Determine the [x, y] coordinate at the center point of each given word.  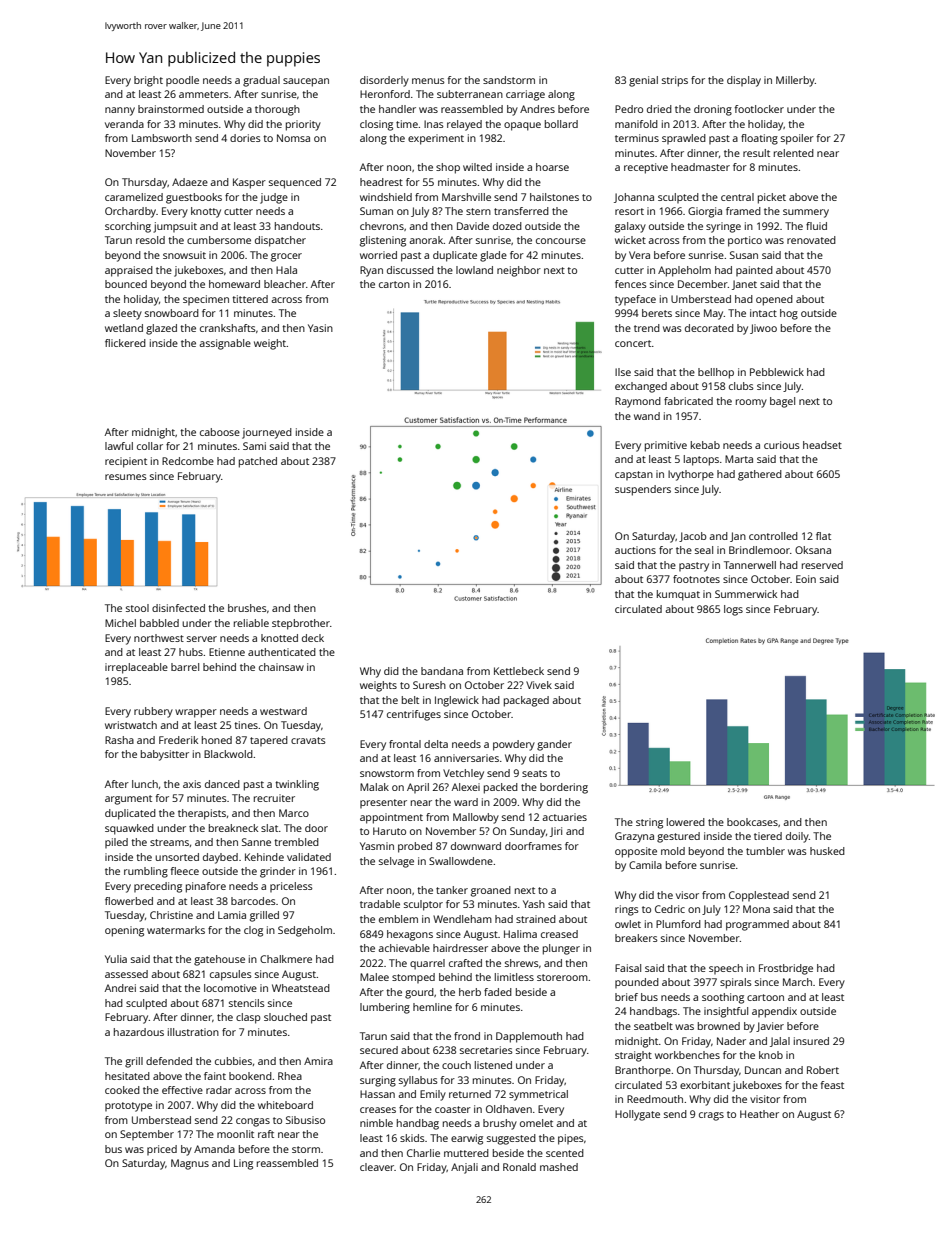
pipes [571, 1139]
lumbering [385, 1008]
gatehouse [219, 960]
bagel [782, 402]
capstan [634, 475]
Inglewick [457, 701]
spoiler [797, 139]
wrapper [196, 713]
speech [726, 969]
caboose [220, 432]
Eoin [806, 579]
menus [428, 81]
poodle [182, 81]
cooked [122, 1090]
